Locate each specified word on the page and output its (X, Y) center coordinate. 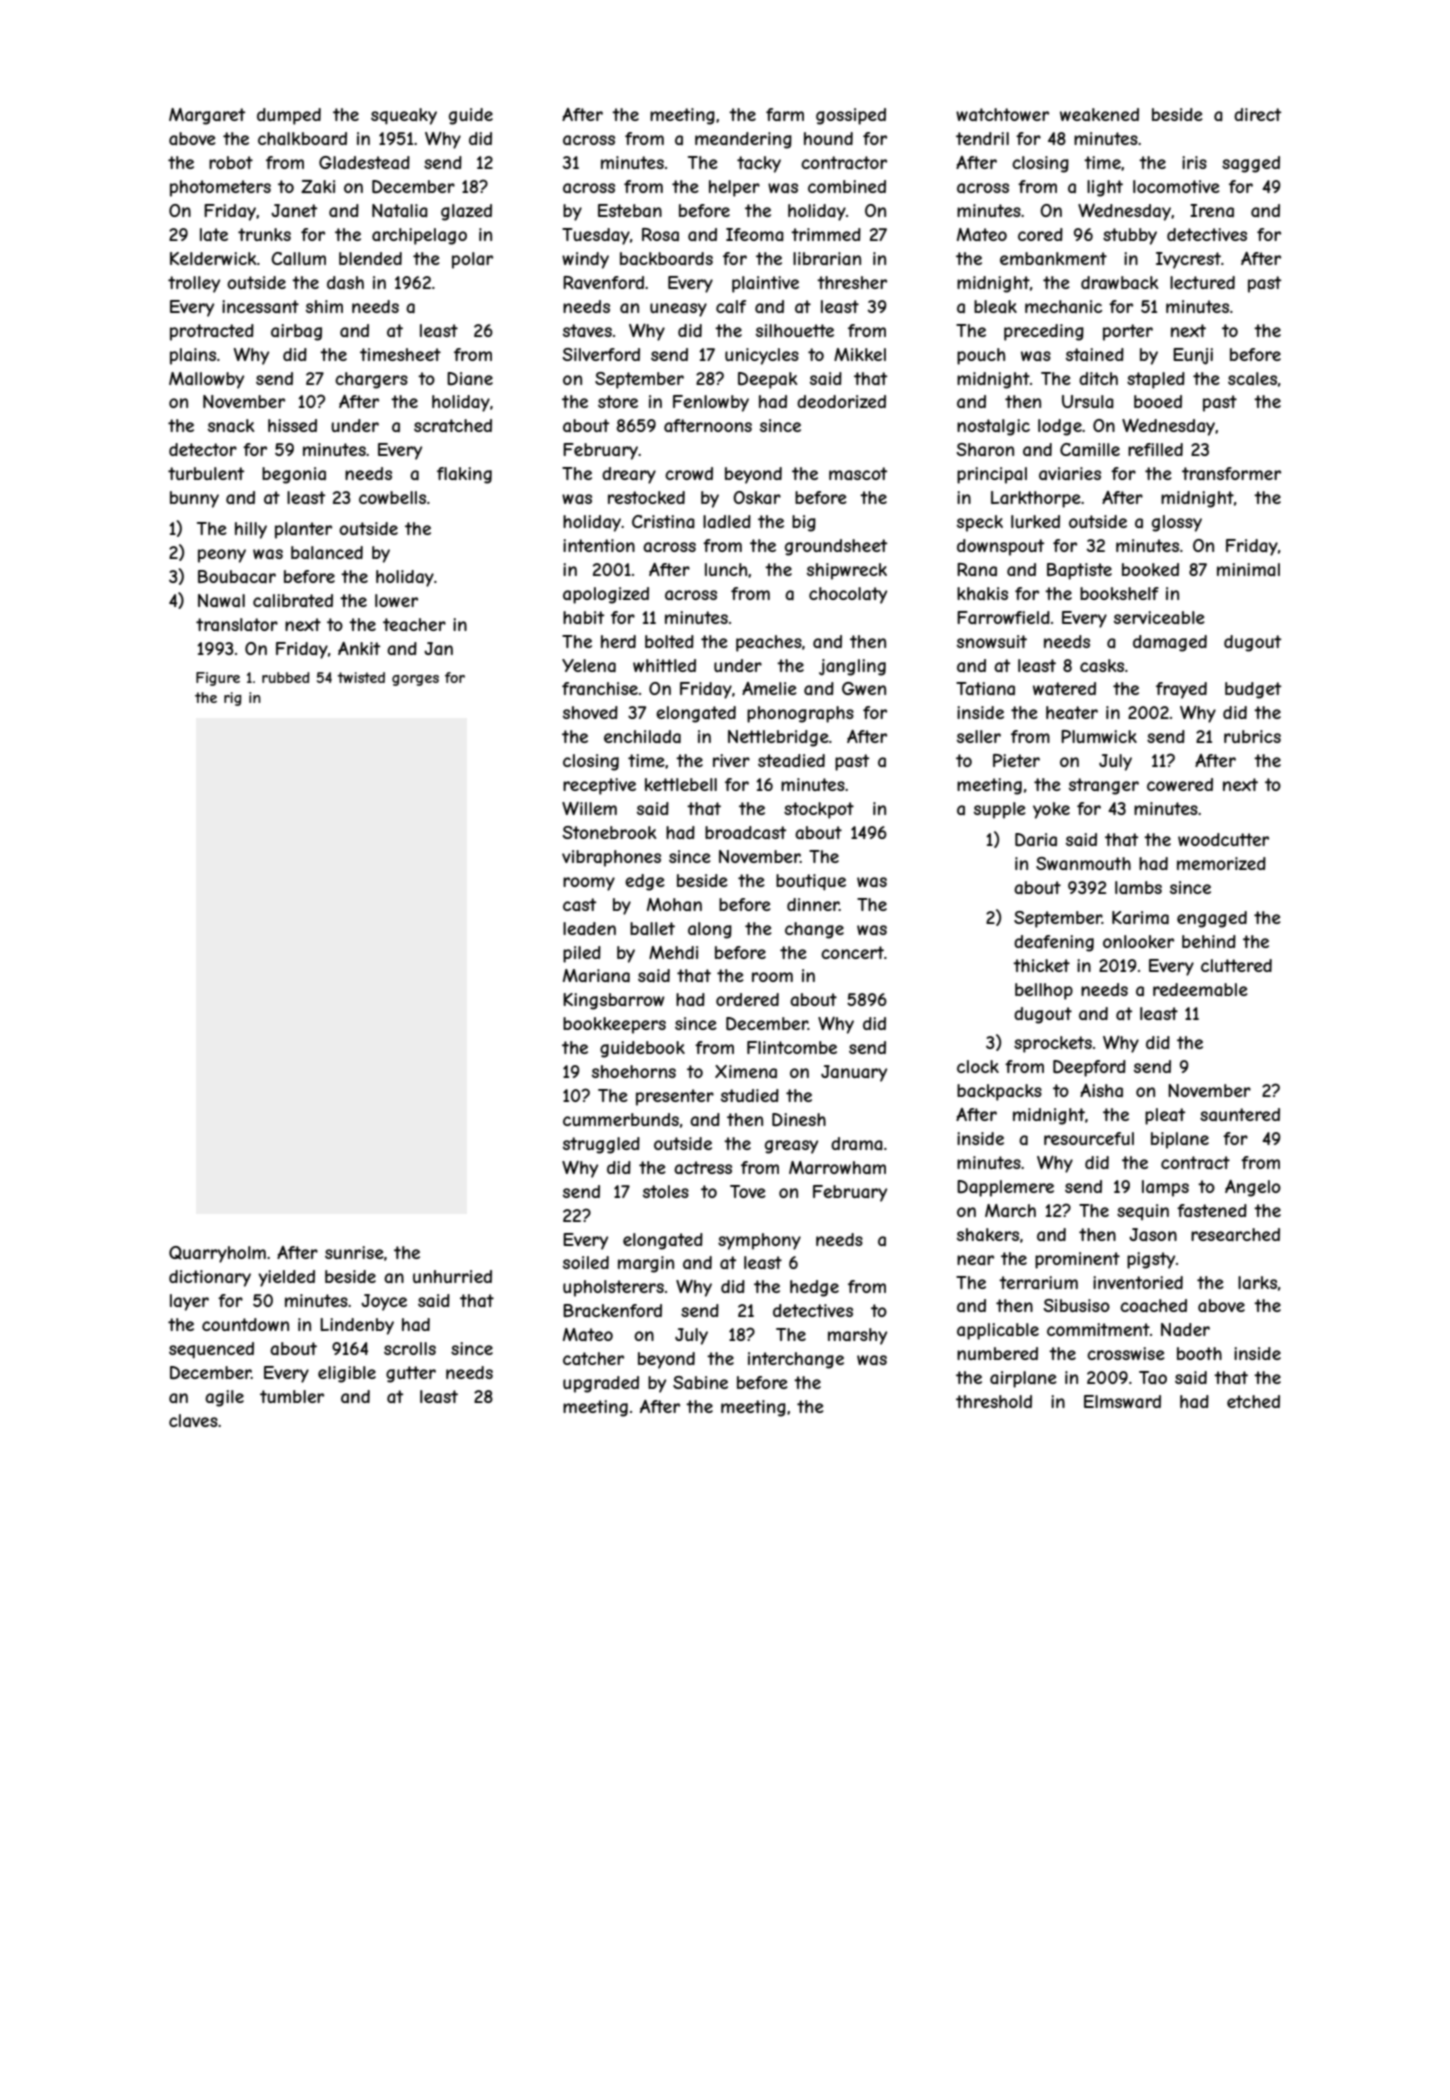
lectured (1202, 282)
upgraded (601, 1384)
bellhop (1044, 991)
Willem (589, 808)
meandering (743, 140)
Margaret (207, 116)
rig (233, 699)
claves (193, 1420)
